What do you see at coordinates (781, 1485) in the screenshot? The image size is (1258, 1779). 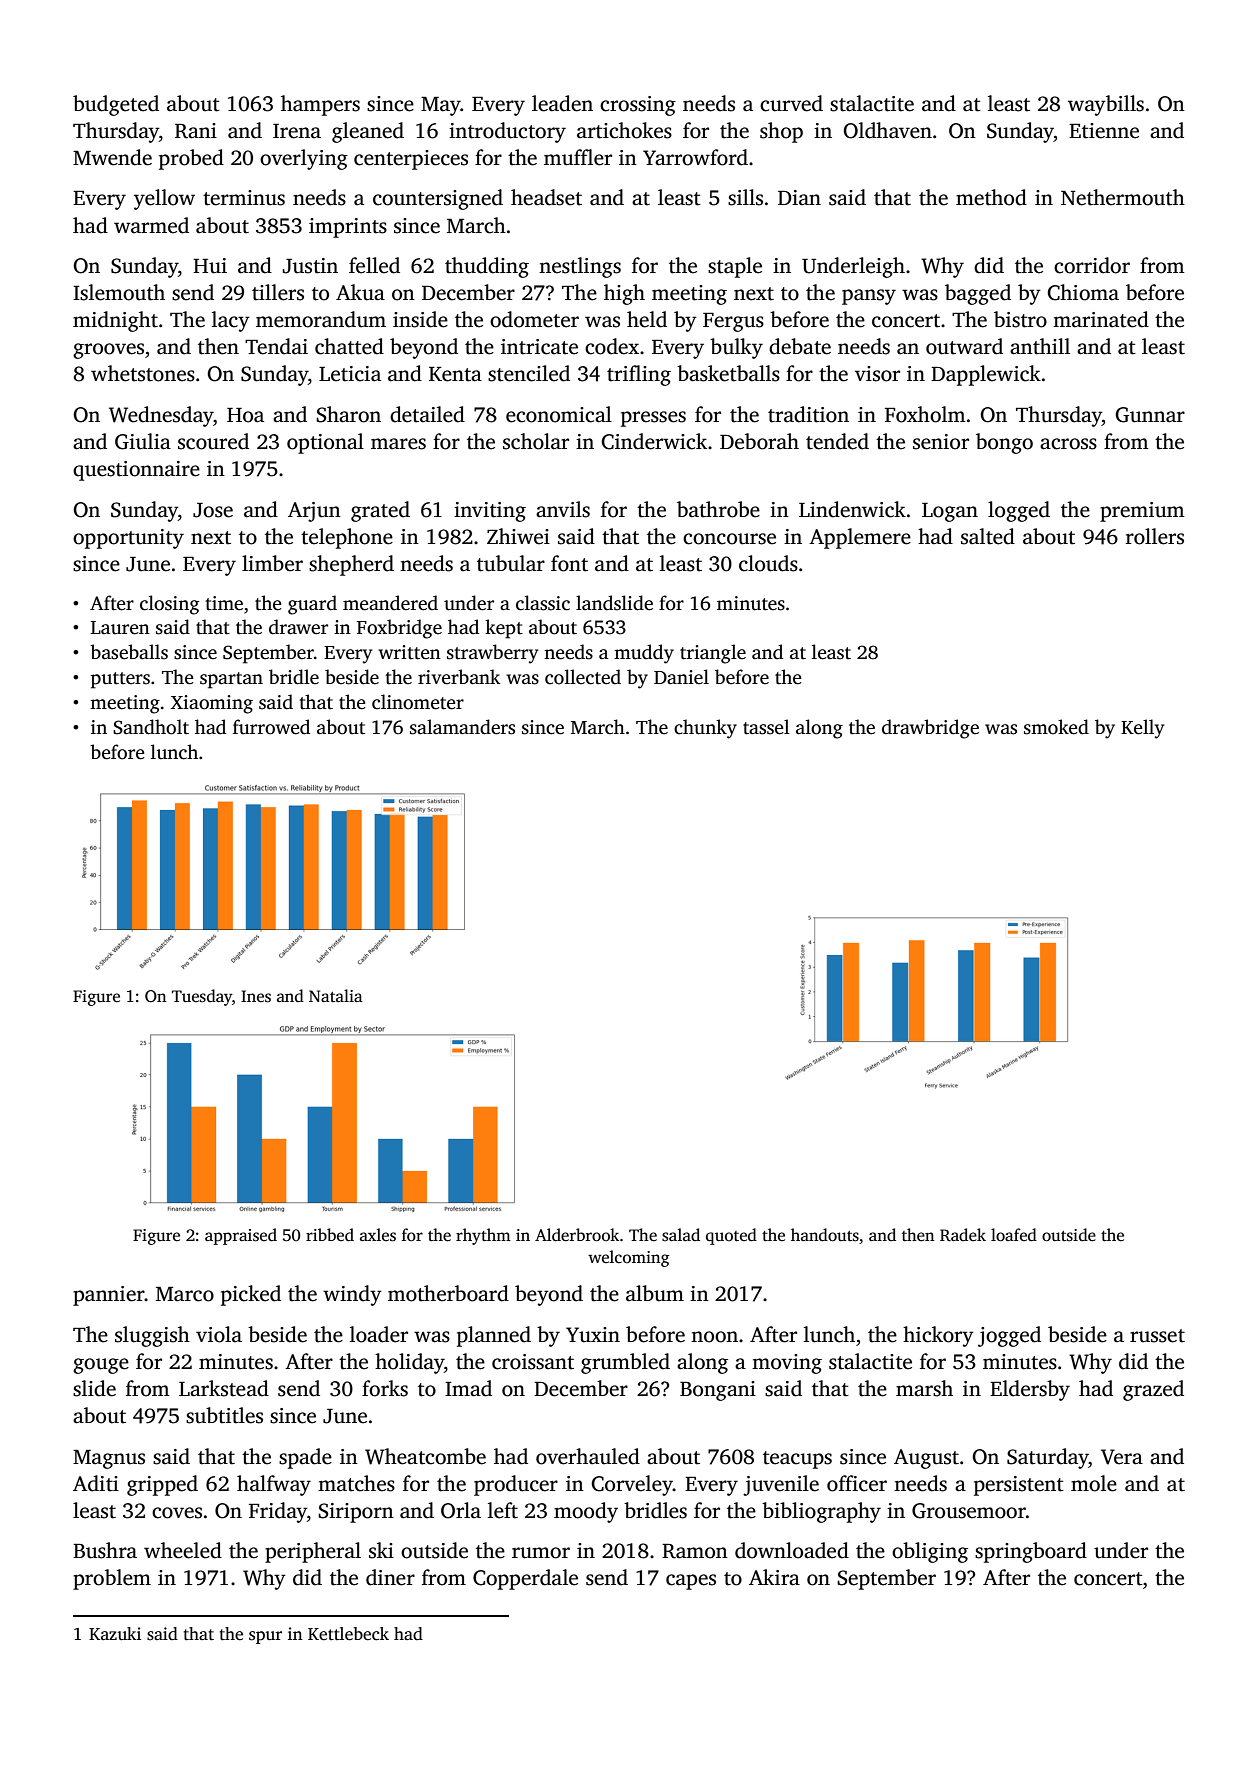 I see `juvenile` at bounding box center [781, 1485].
